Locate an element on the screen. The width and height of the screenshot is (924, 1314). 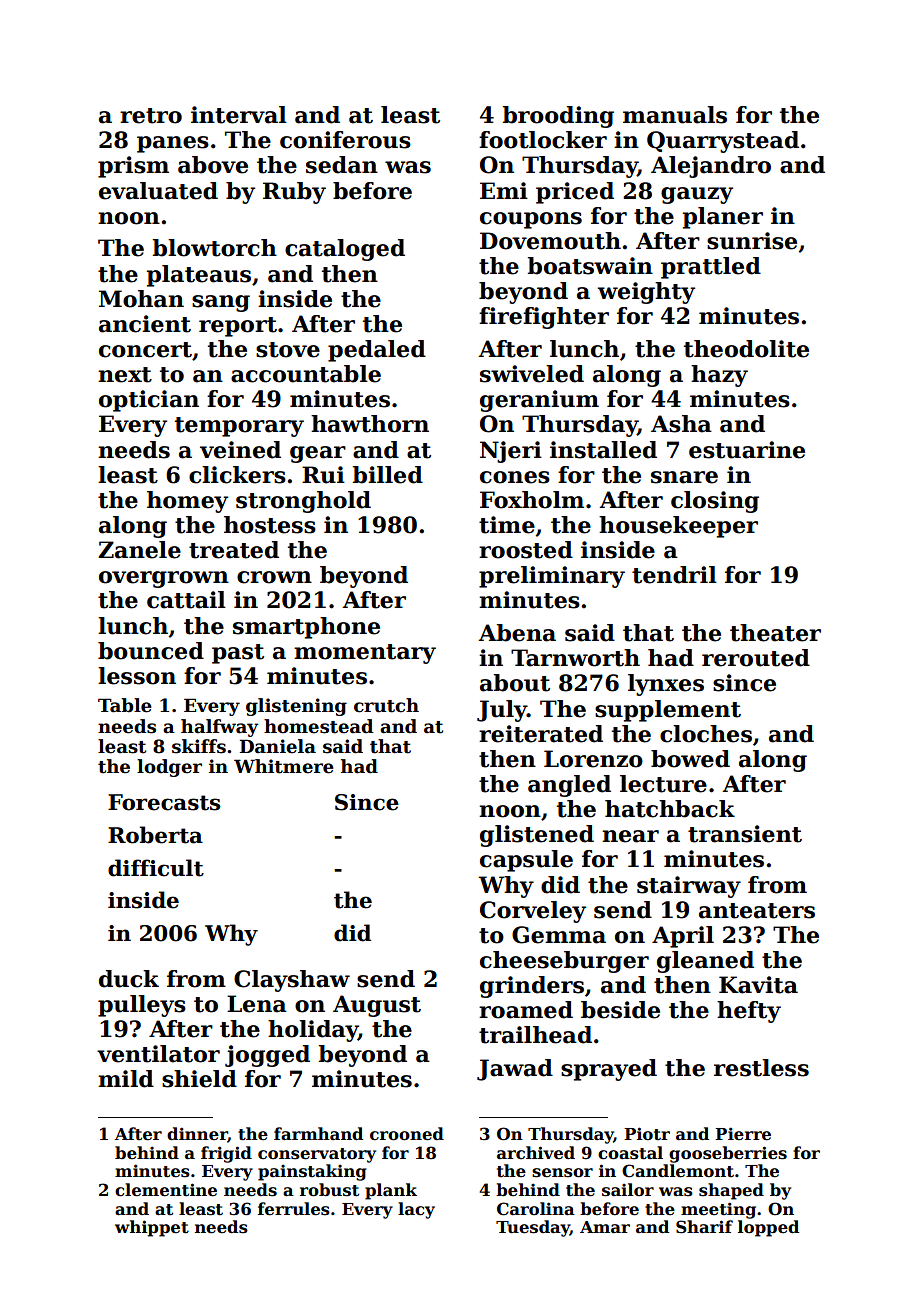
cloches is located at coordinates (706, 734).
